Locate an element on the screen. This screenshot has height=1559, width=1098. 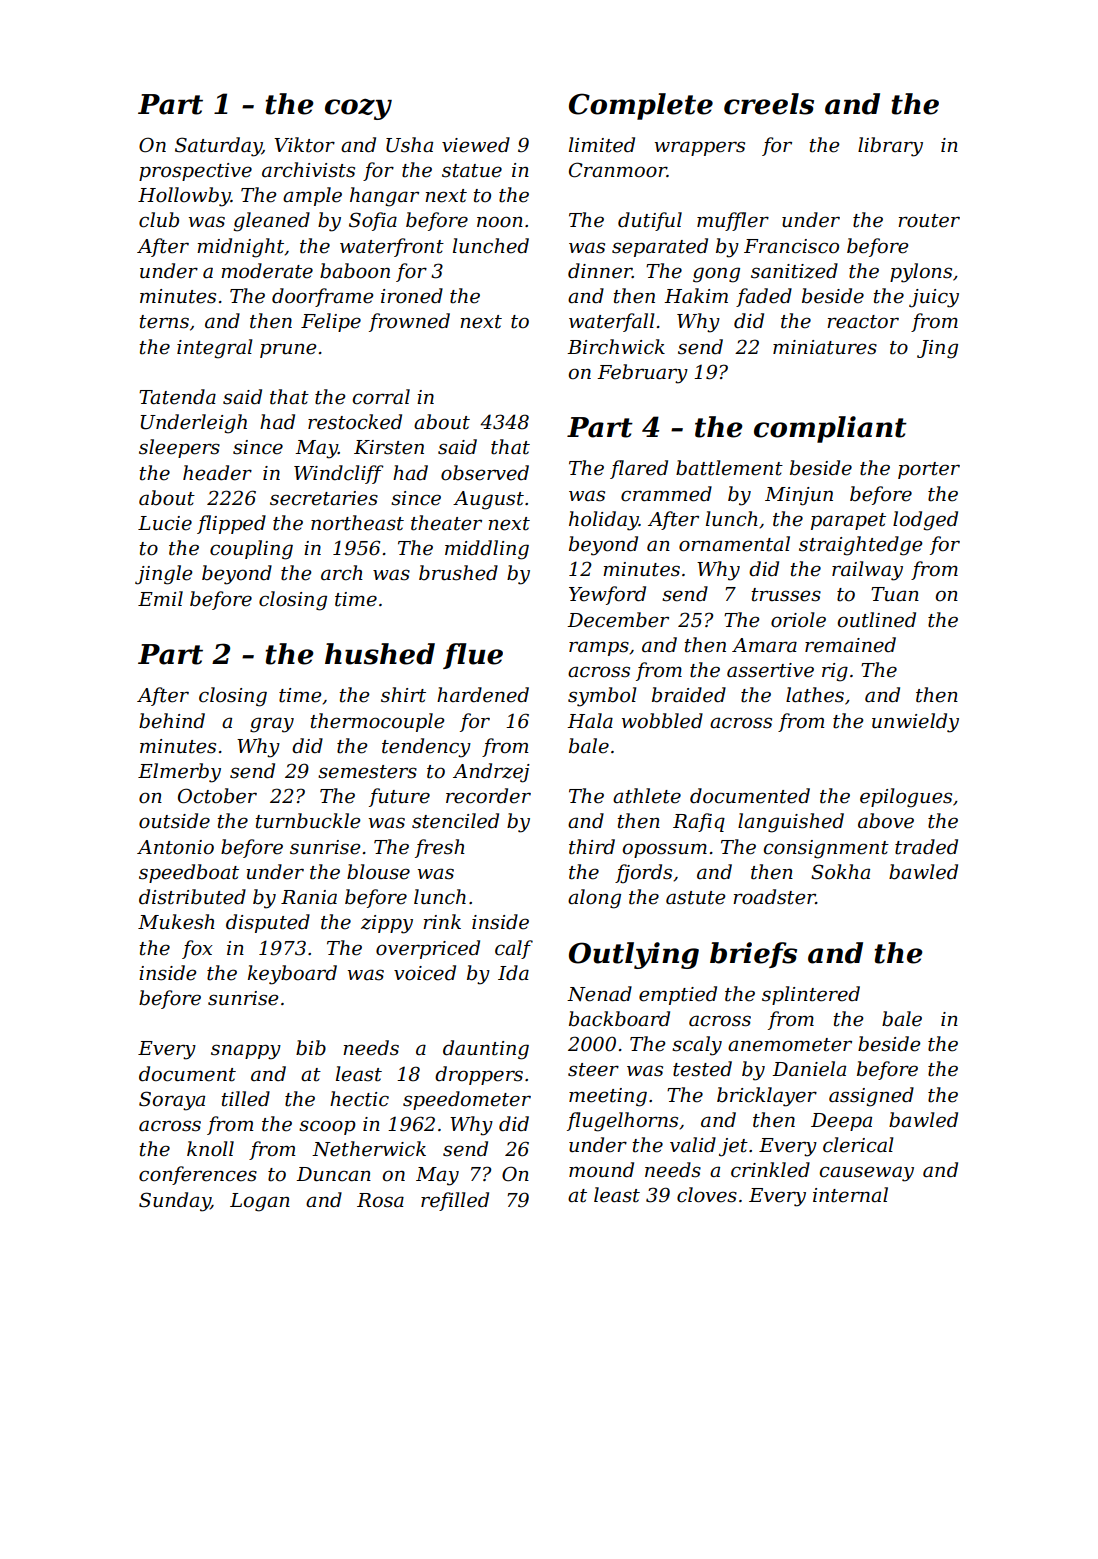
tilled is located at coordinates (245, 1099).
